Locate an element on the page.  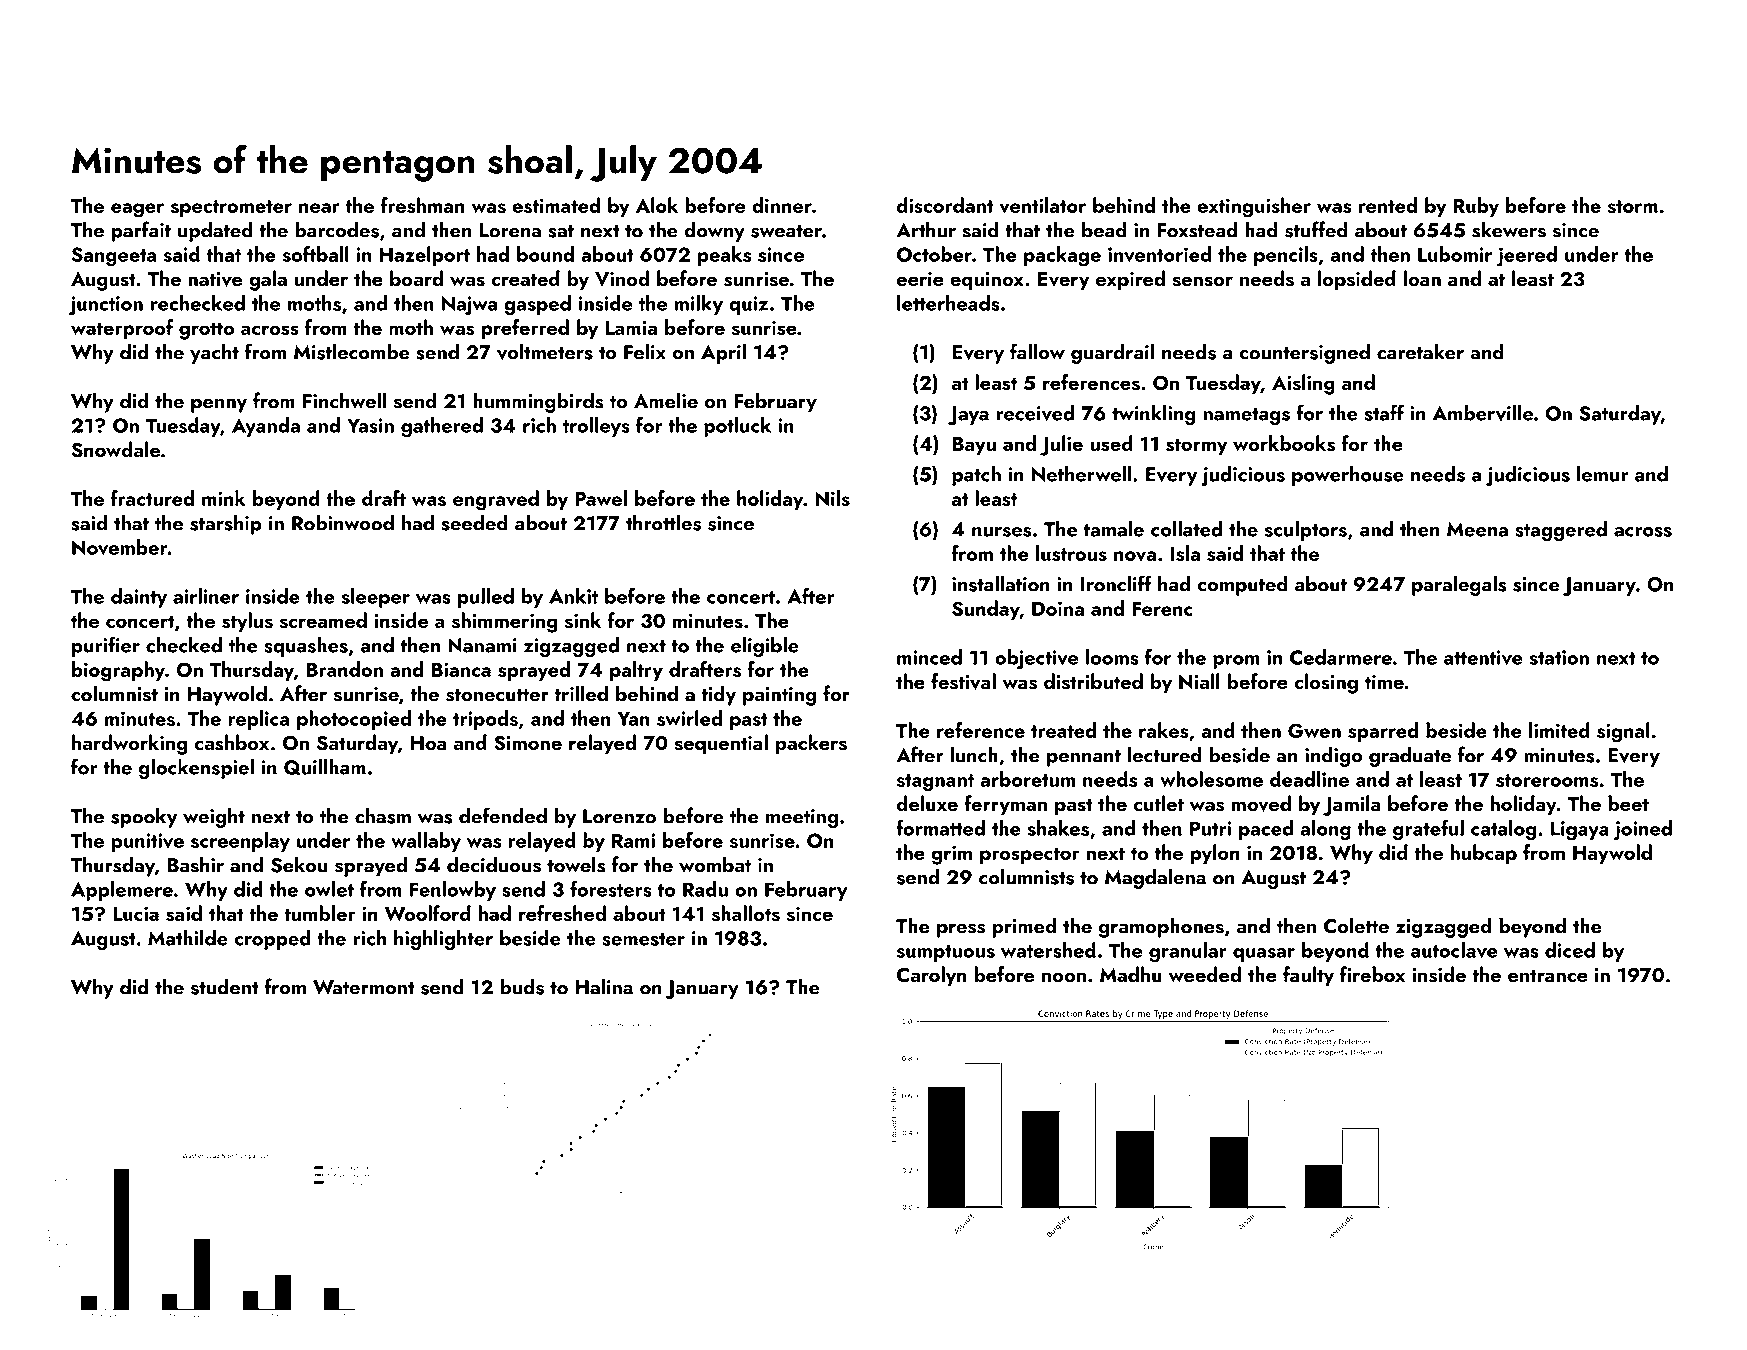
softball is located at coordinates (316, 254).
